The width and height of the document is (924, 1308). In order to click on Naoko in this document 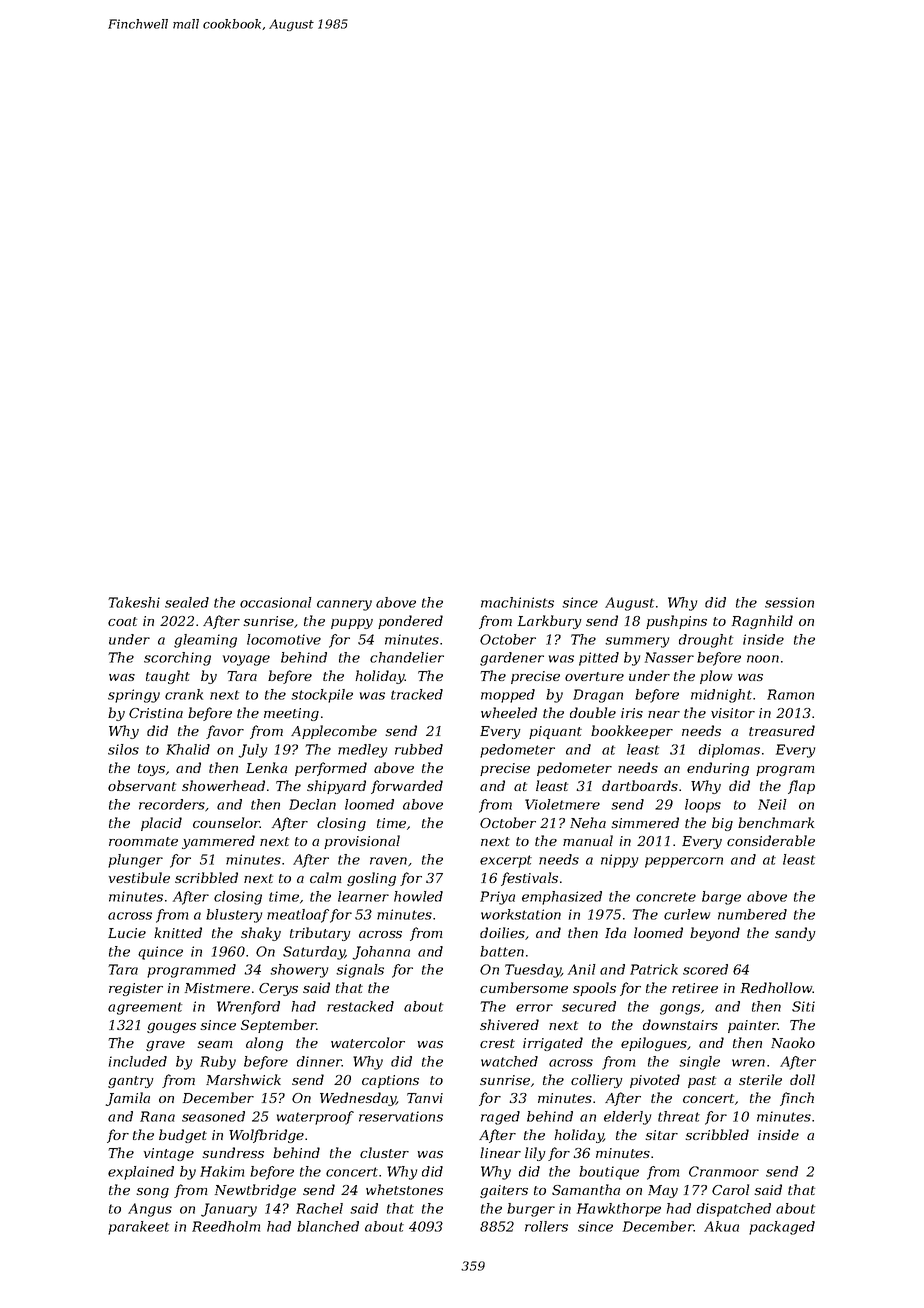, I will do `click(793, 1042)`.
